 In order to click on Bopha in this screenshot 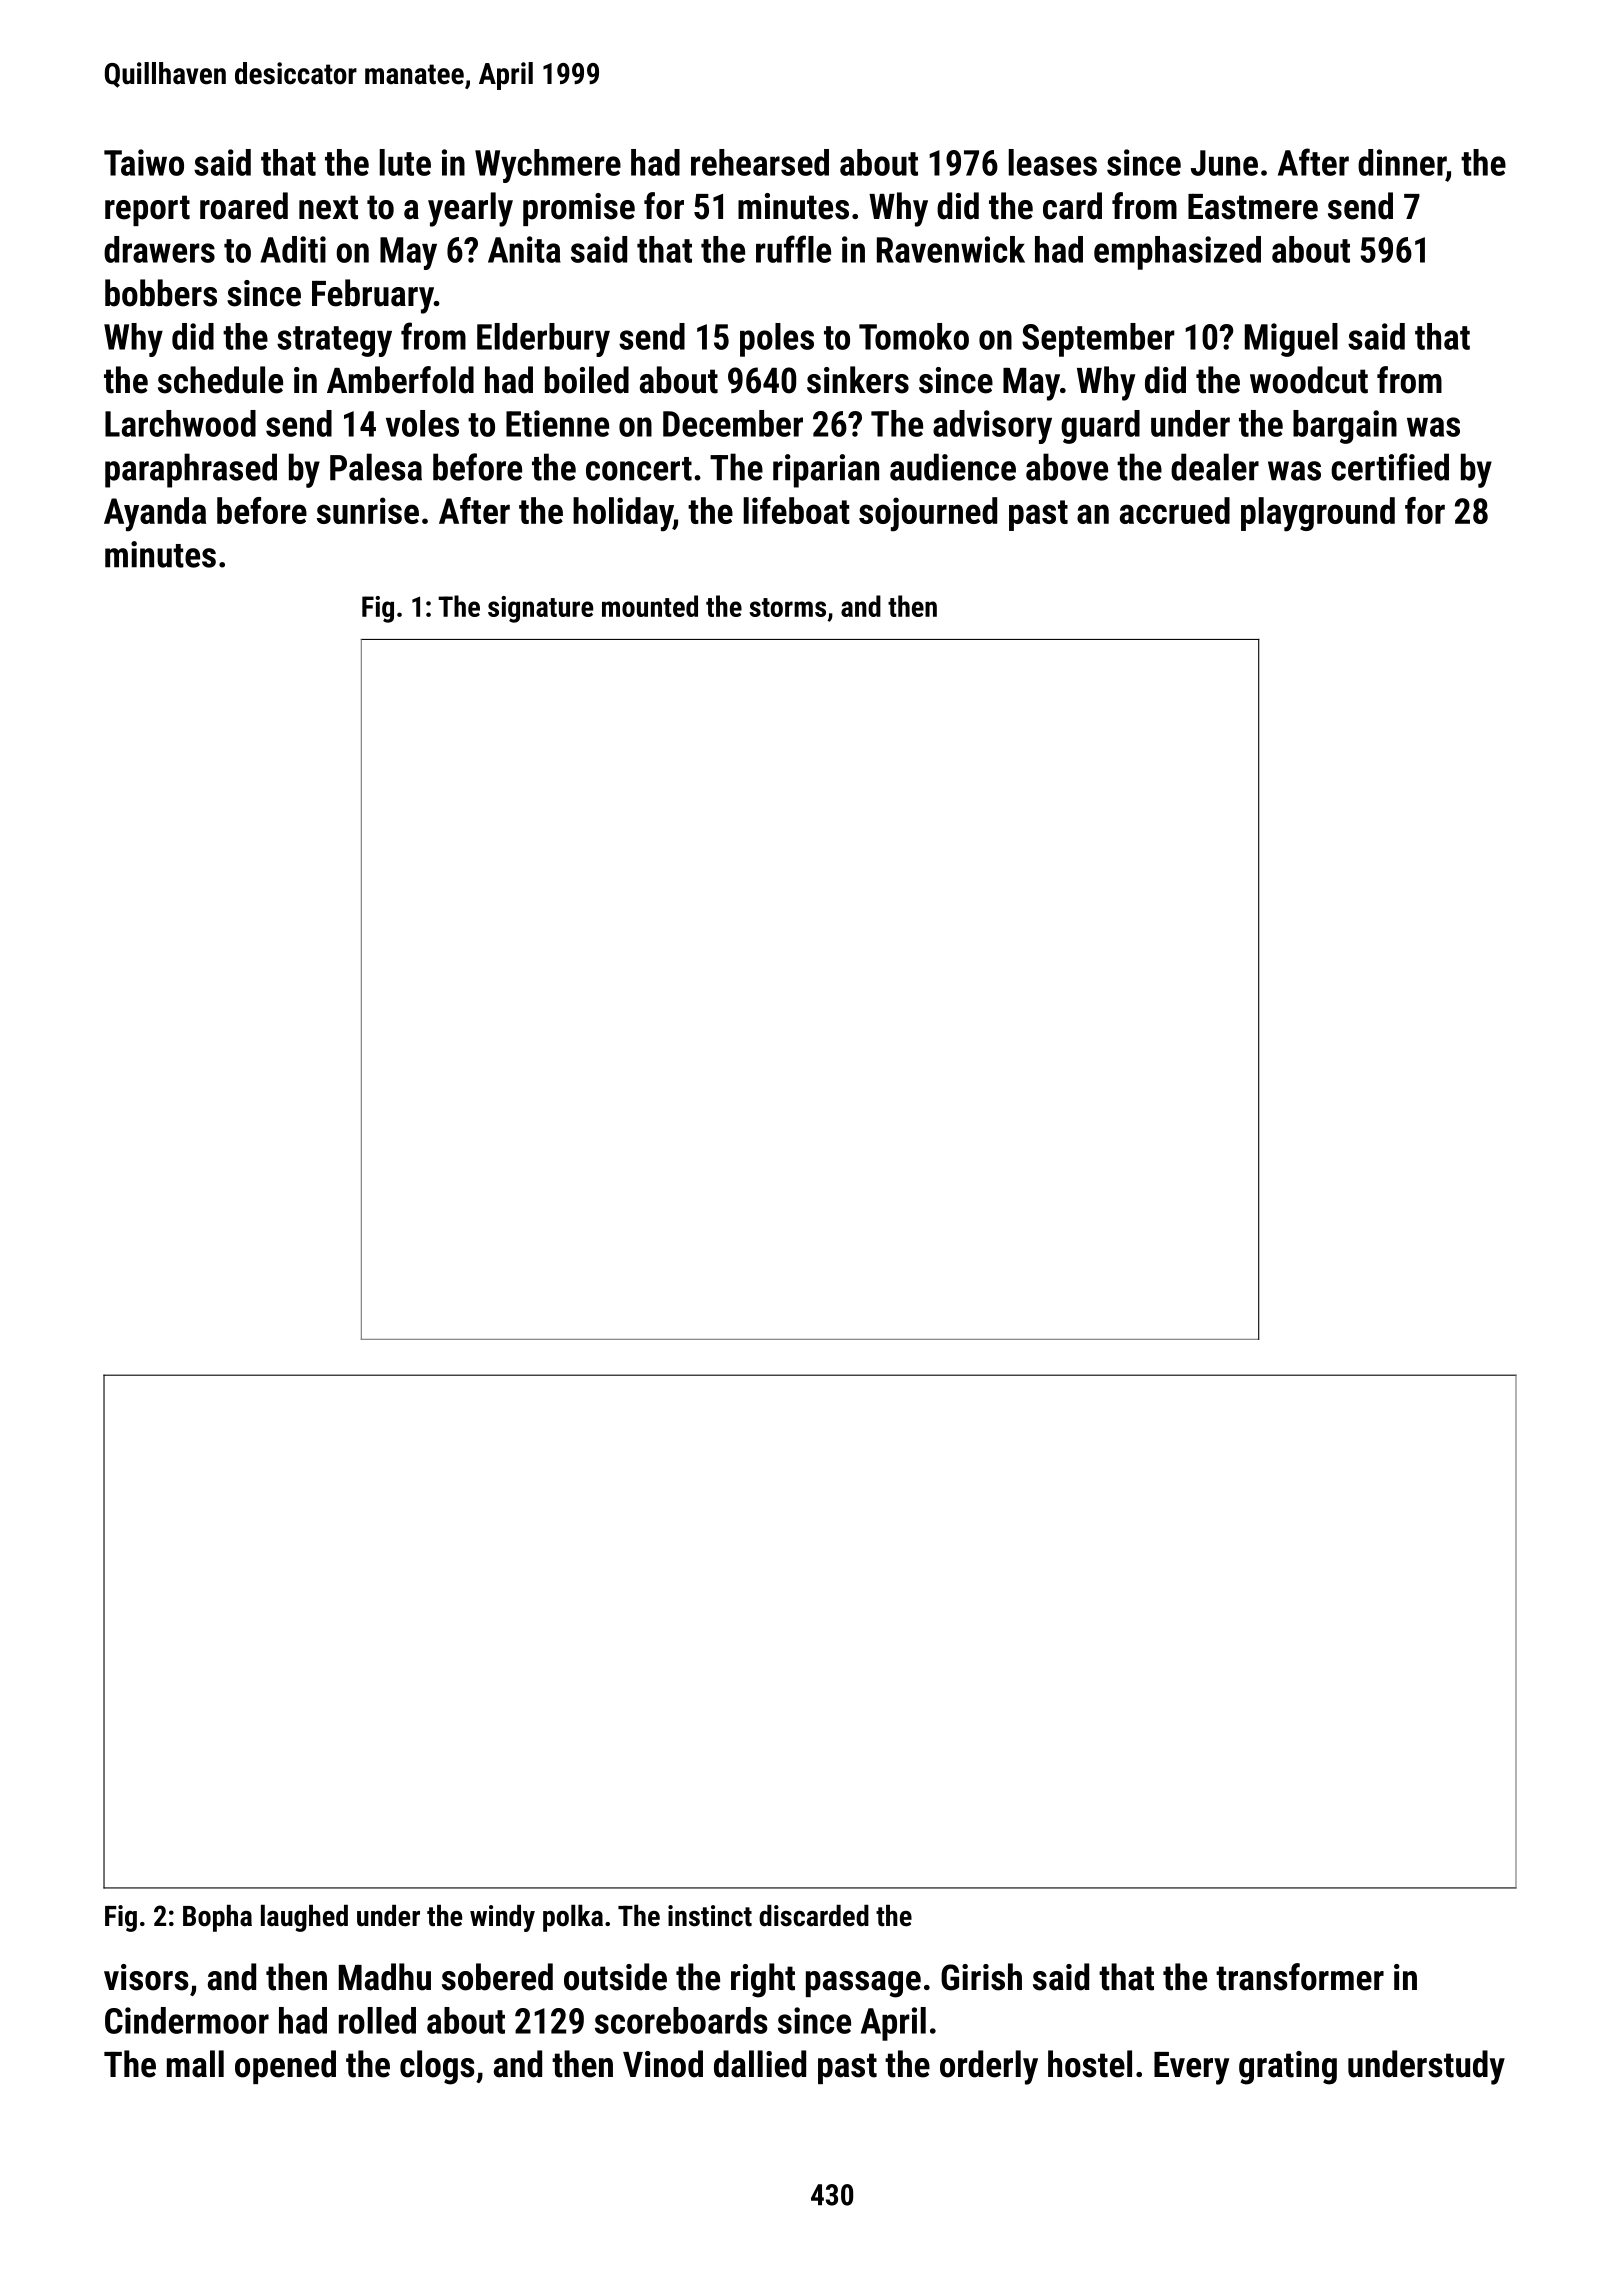, I will do `click(217, 1918)`.
